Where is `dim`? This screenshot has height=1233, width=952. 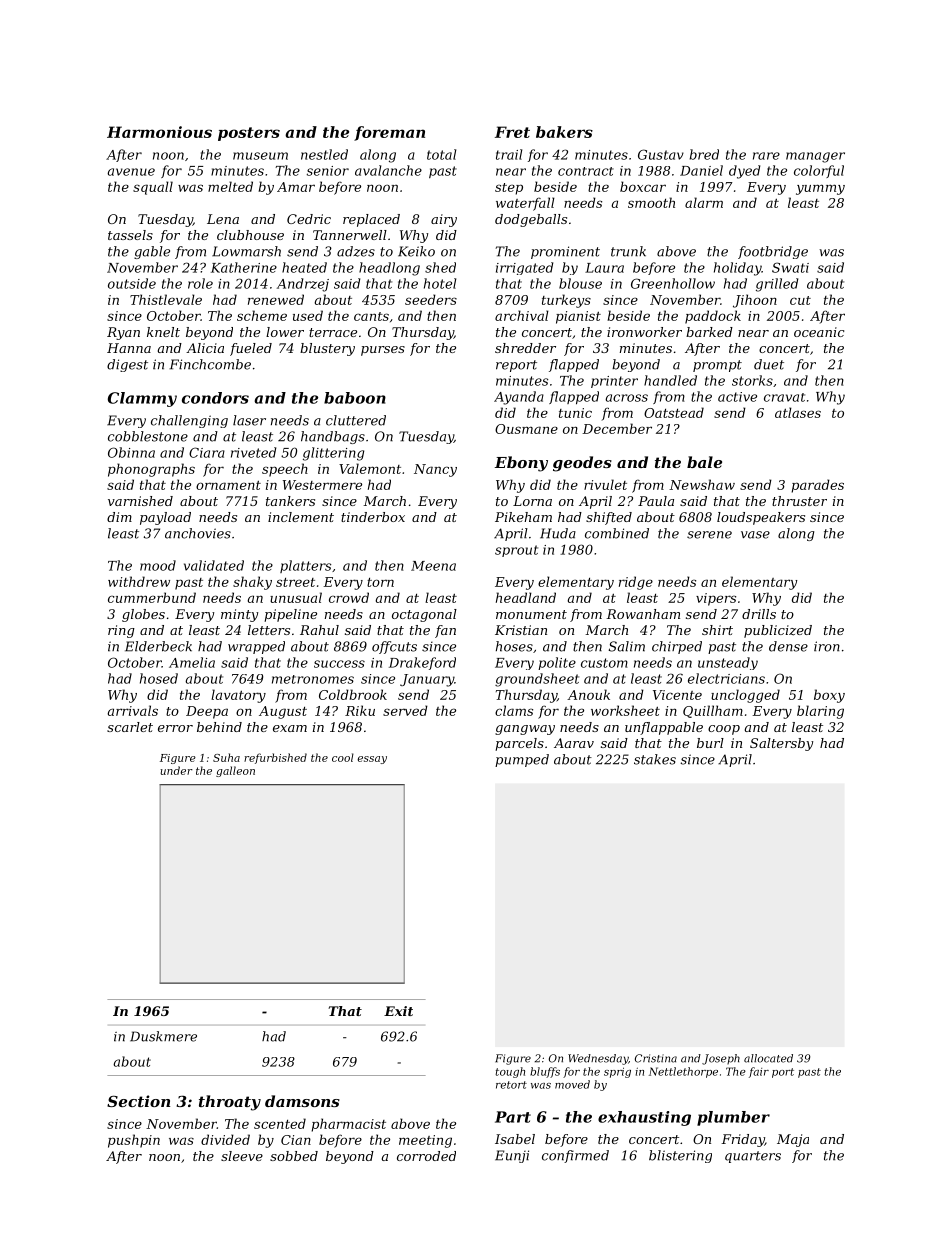
dim is located at coordinates (119, 517).
